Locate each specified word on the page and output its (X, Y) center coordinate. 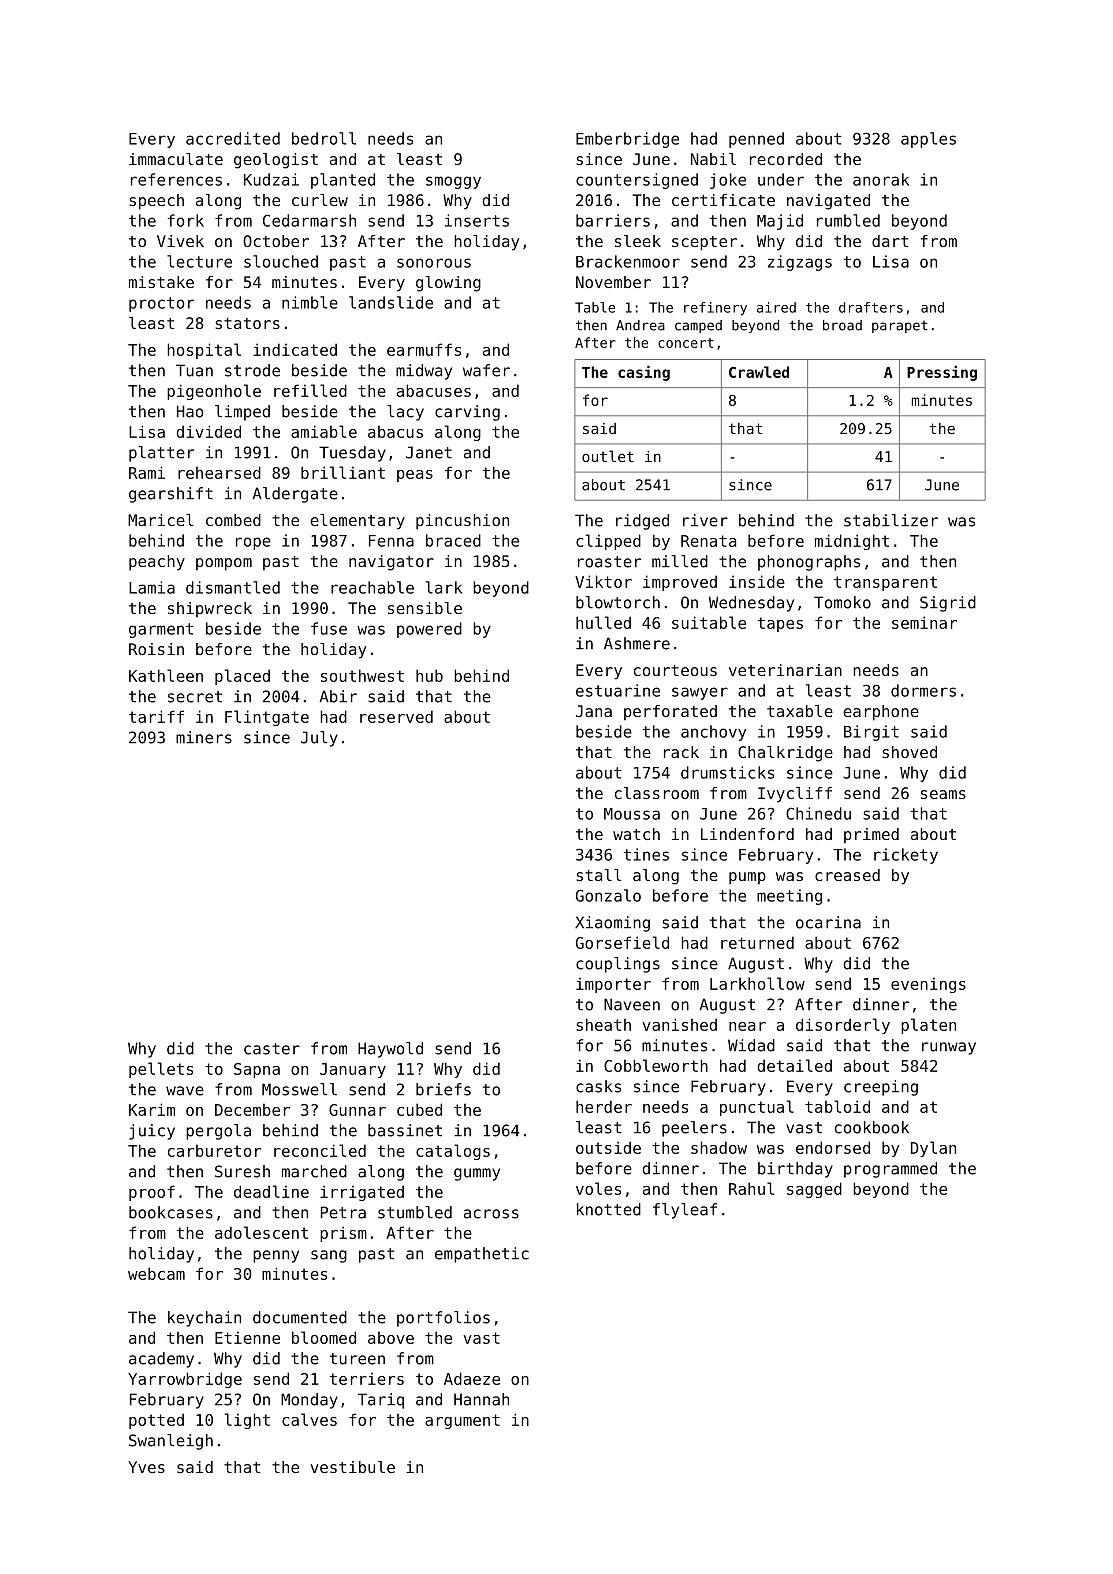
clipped (608, 542)
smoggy (453, 182)
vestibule (353, 1467)
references (176, 179)
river (705, 520)
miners (204, 737)
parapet (900, 327)
